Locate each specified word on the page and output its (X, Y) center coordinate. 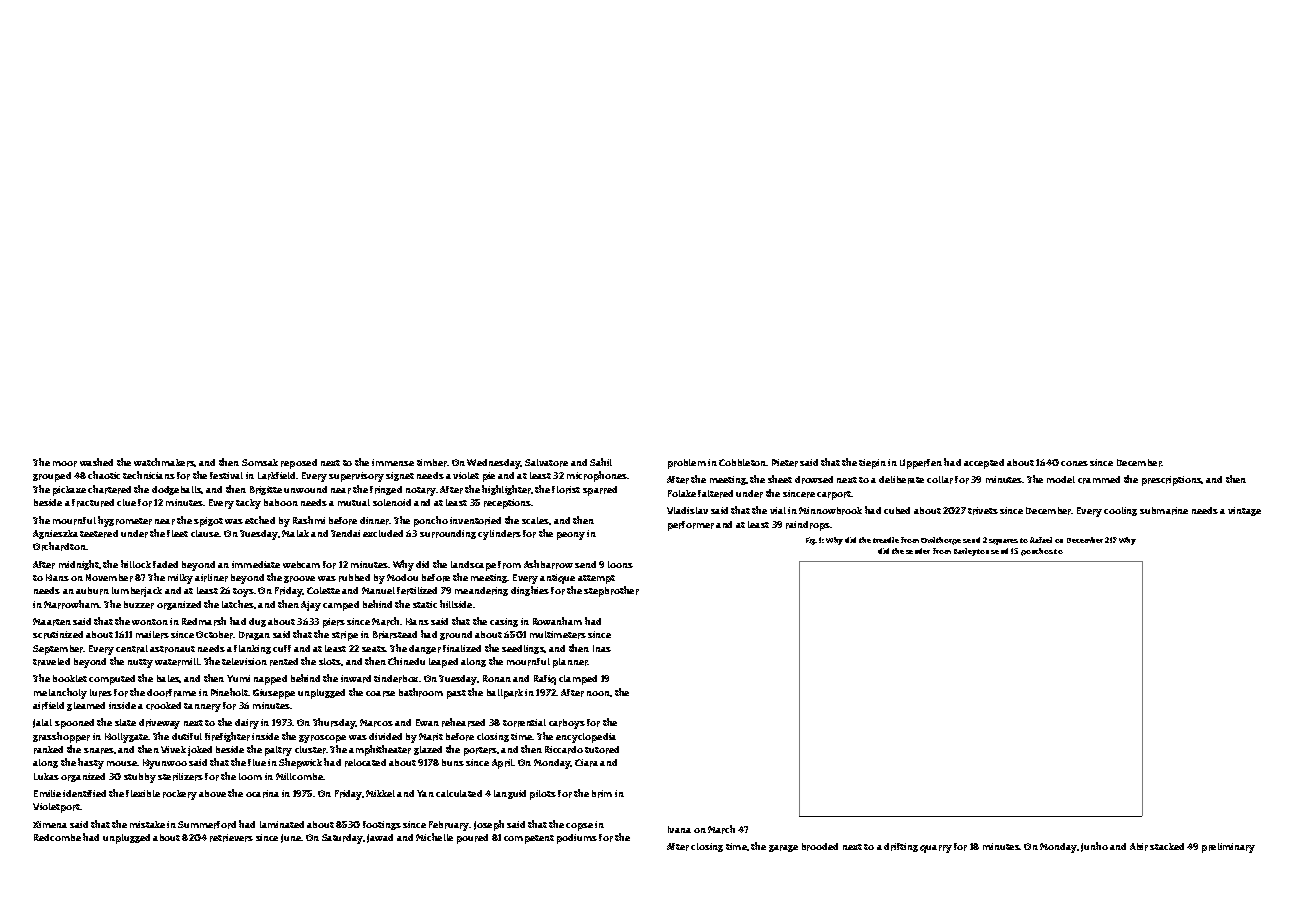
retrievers (231, 838)
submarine (1164, 511)
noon (599, 694)
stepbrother (611, 591)
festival (226, 475)
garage (783, 848)
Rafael (1041, 540)
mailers (152, 635)
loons (620, 564)
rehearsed (463, 722)
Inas (602, 648)
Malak (295, 533)
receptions (508, 504)
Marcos (376, 723)
